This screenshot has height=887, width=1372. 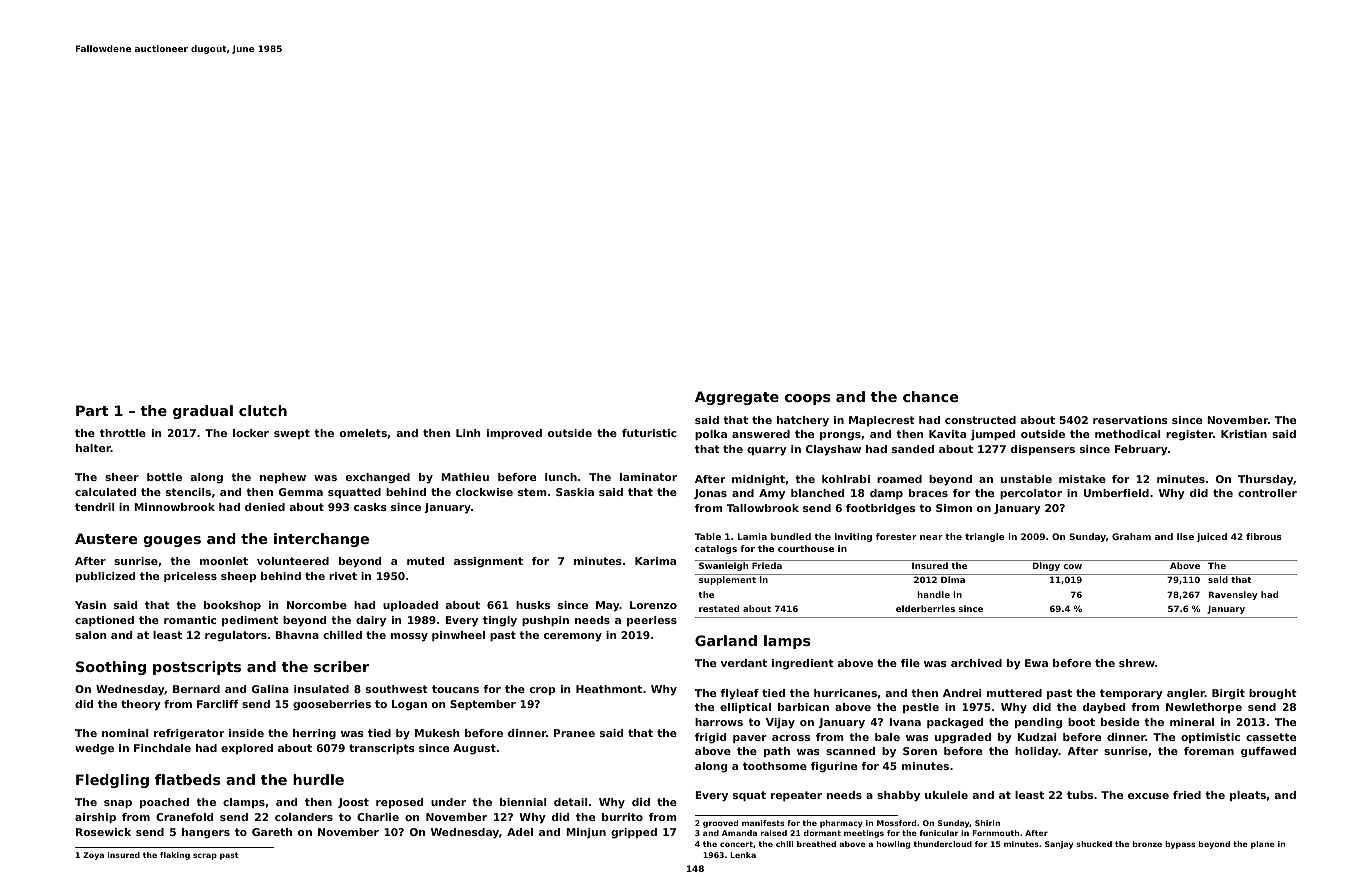 I want to click on regulators, so click(x=236, y=636).
